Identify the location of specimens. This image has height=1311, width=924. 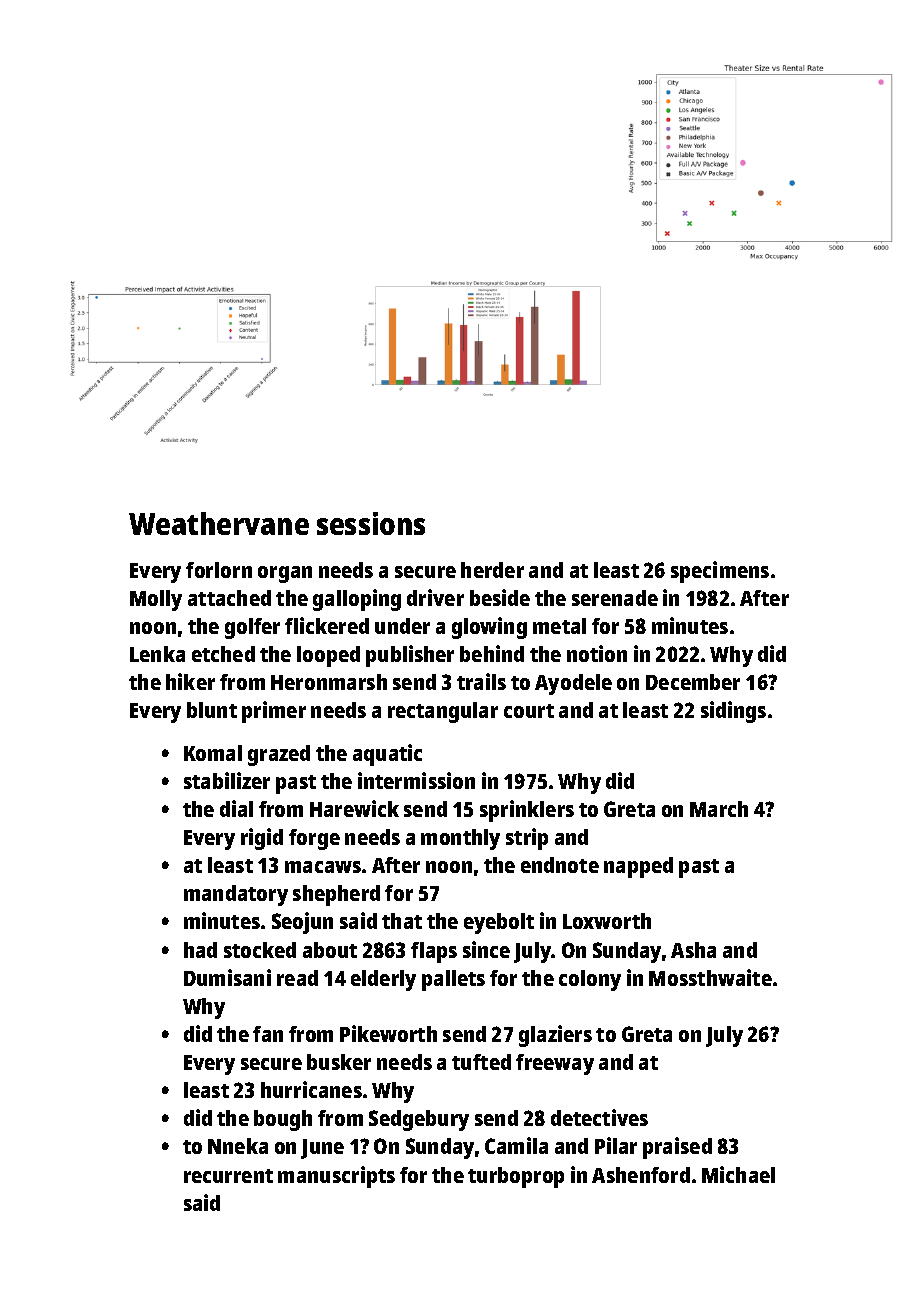
(720, 572).
